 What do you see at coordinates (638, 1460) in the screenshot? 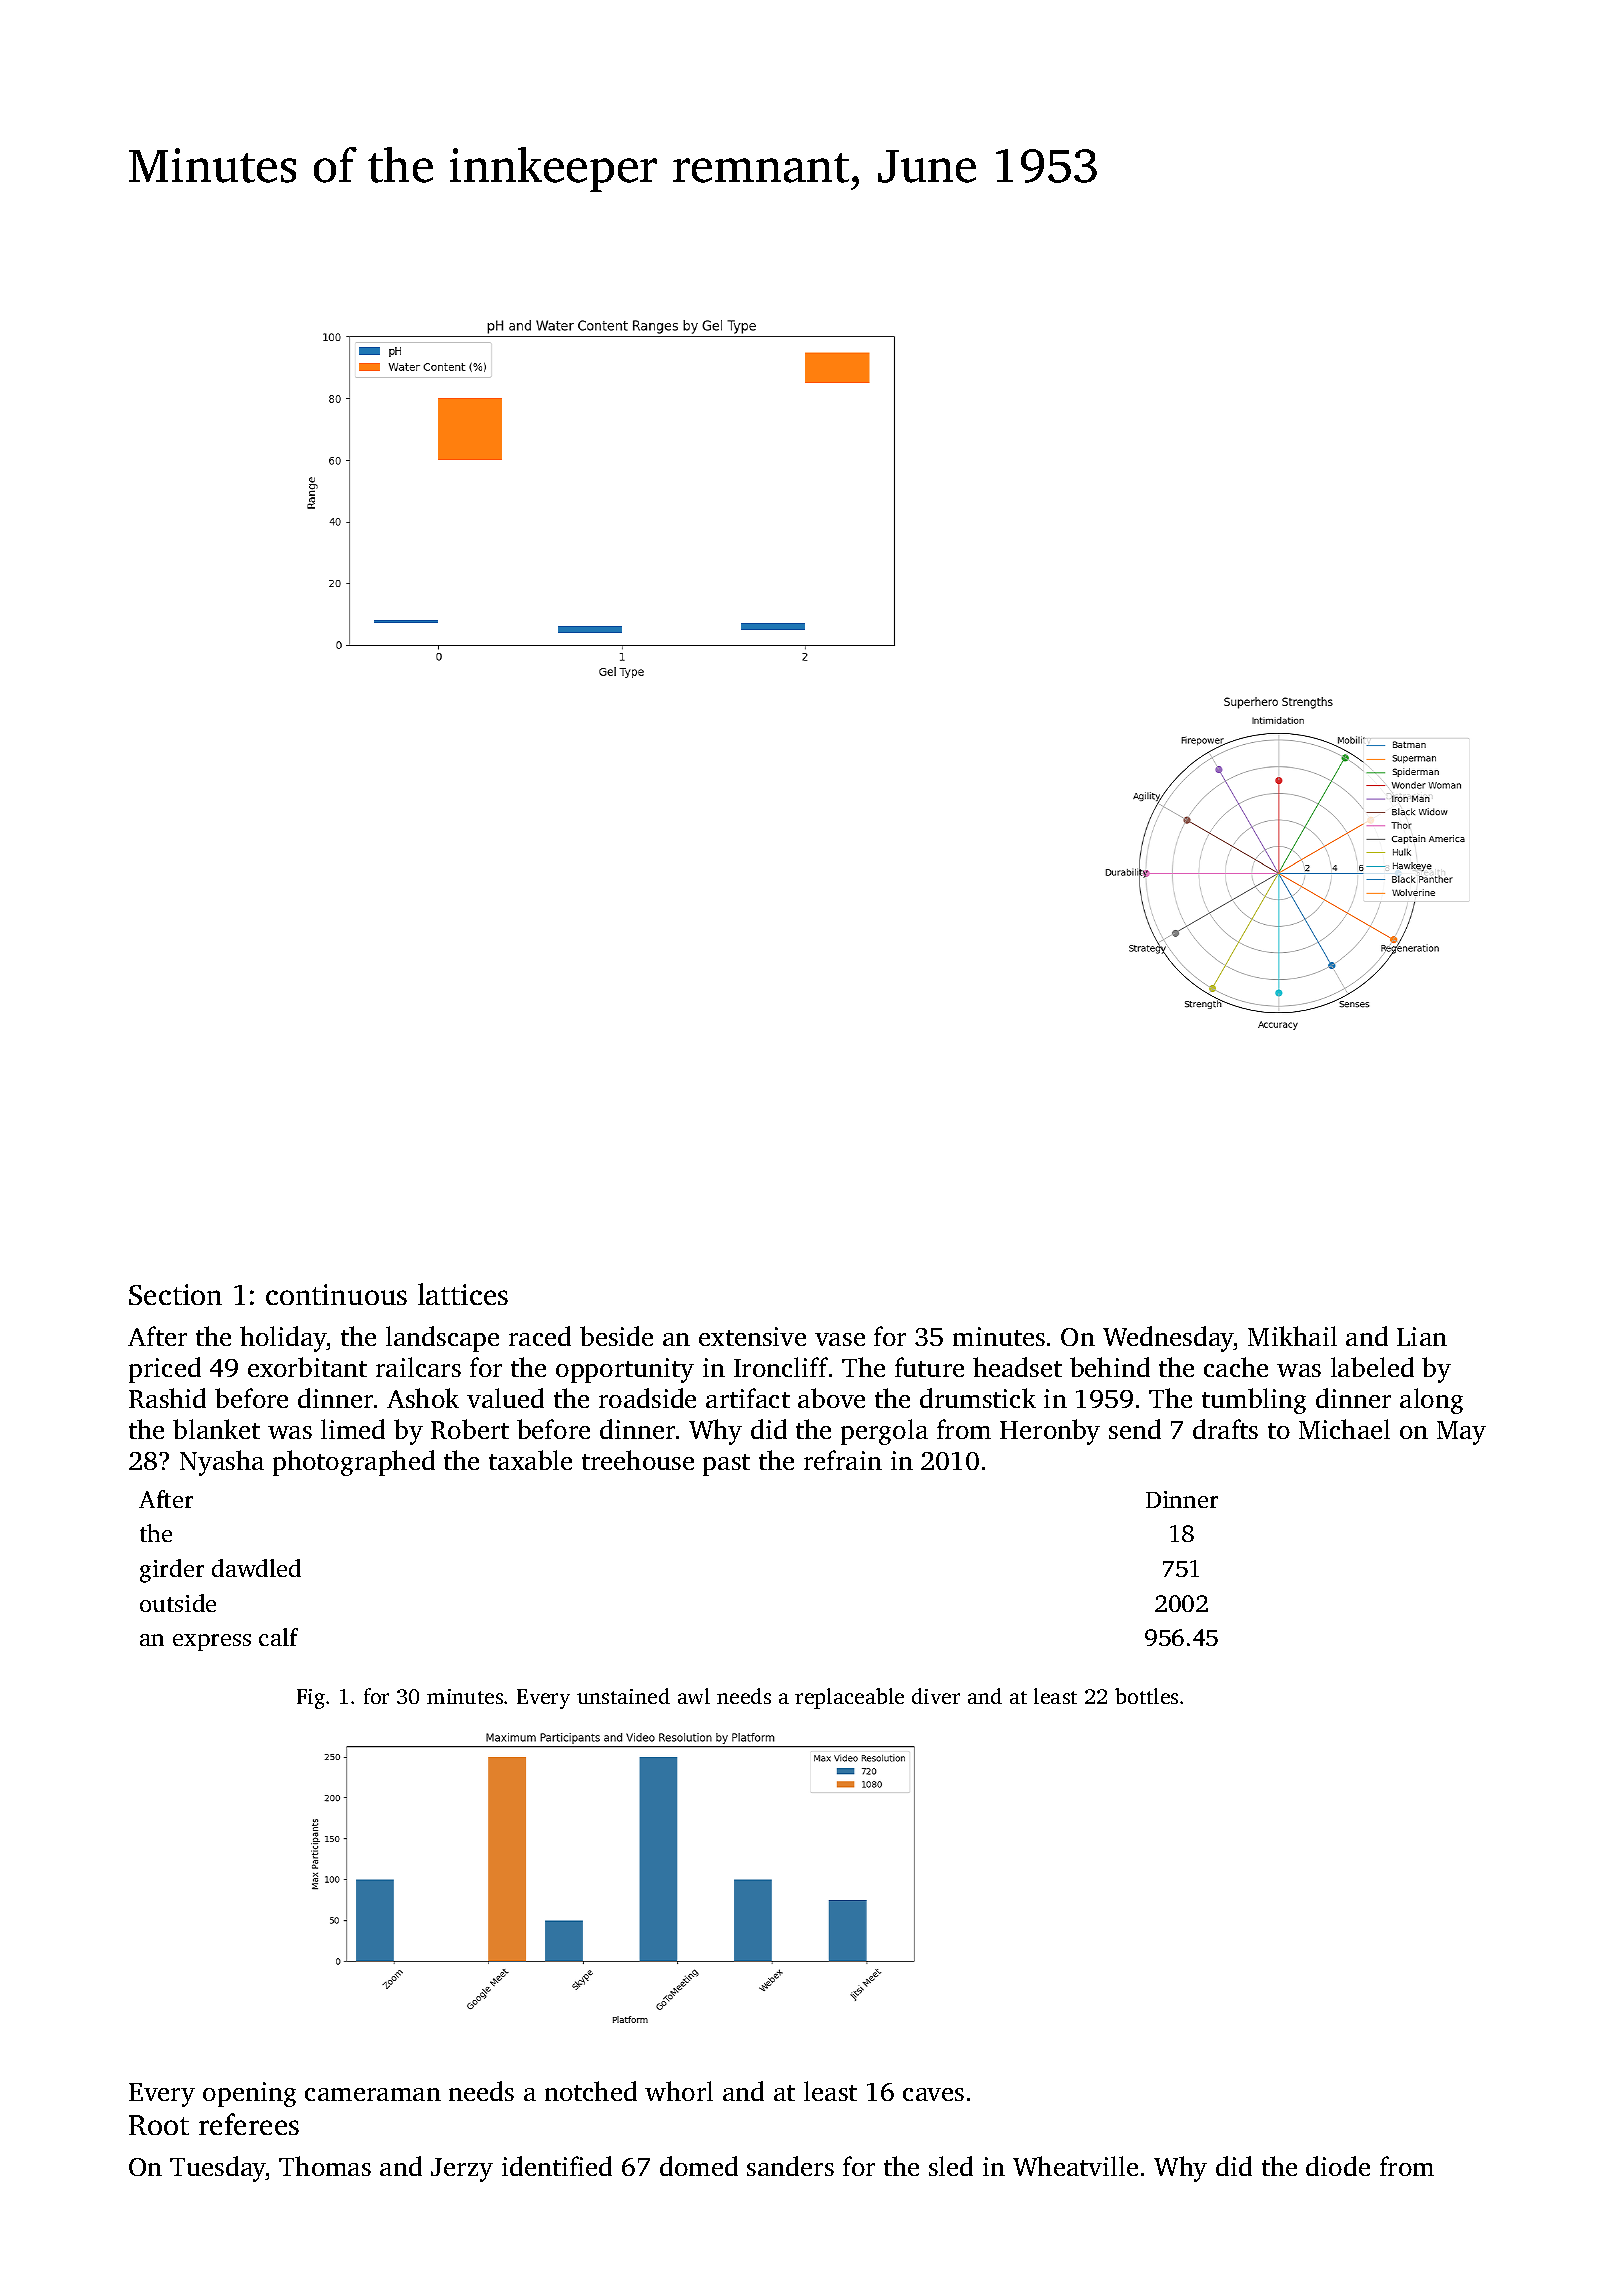
I see `treehouse` at bounding box center [638, 1460].
